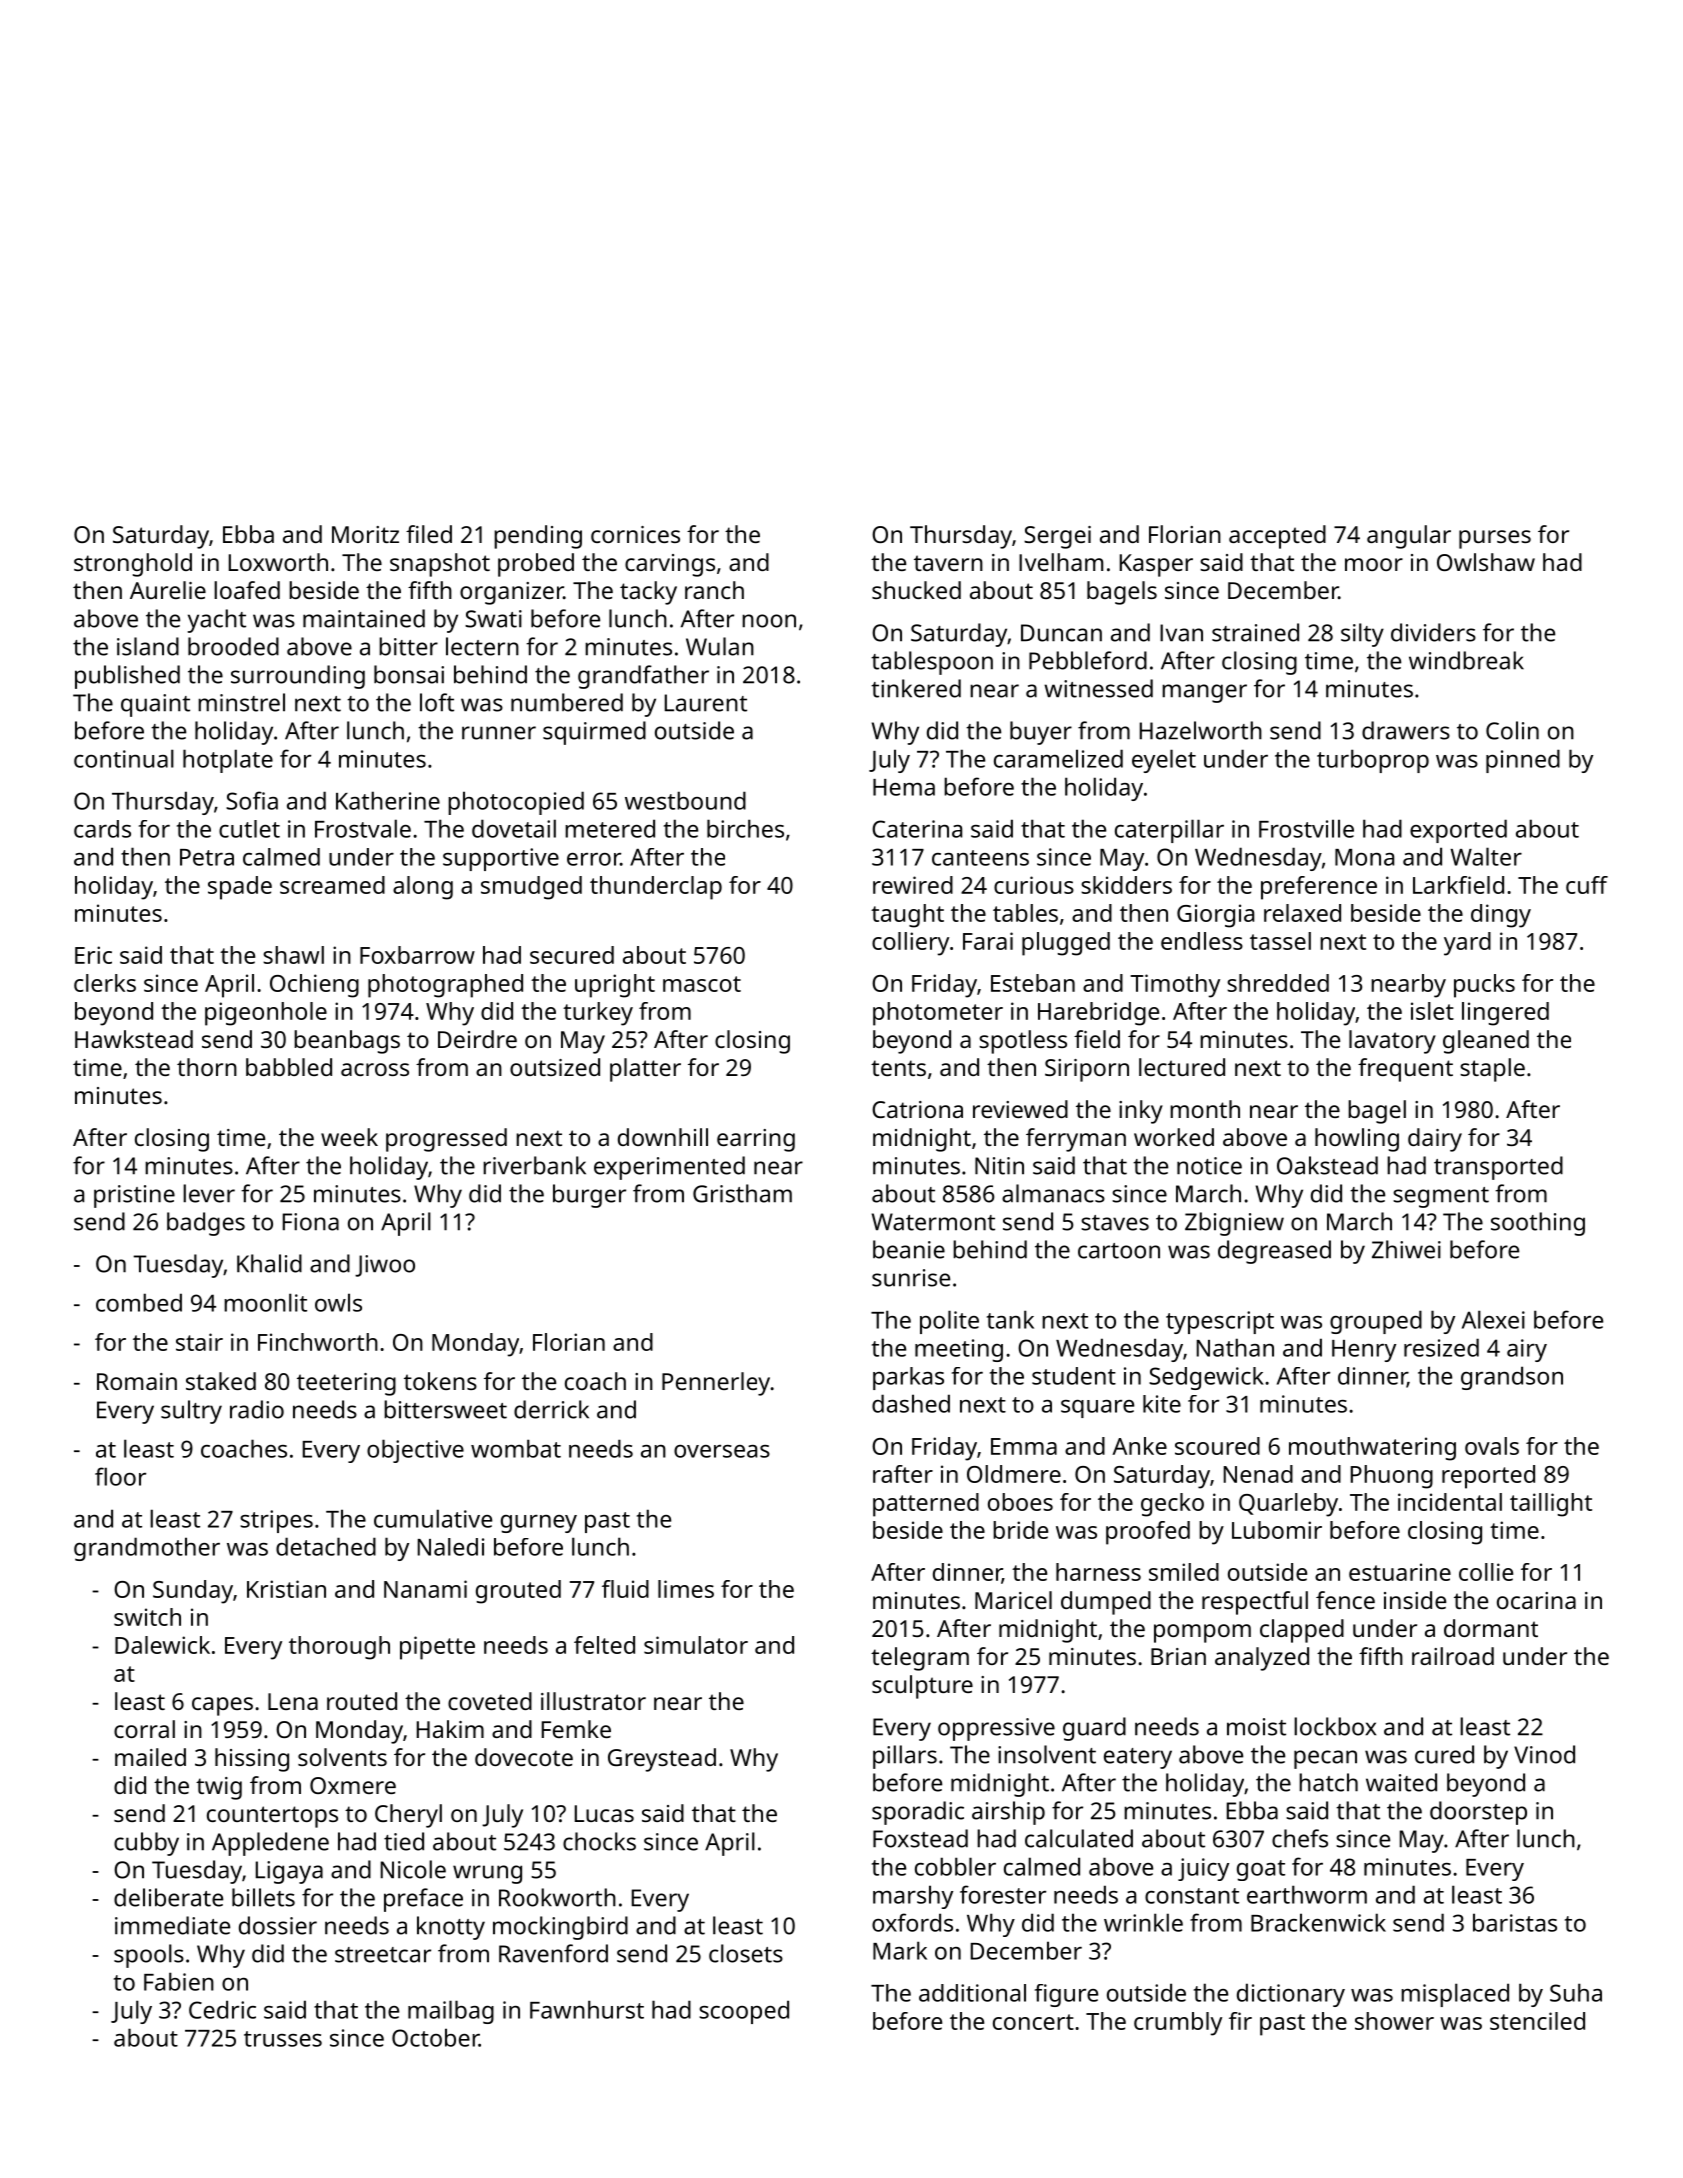  I want to click on cornices, so click(635, 534).
